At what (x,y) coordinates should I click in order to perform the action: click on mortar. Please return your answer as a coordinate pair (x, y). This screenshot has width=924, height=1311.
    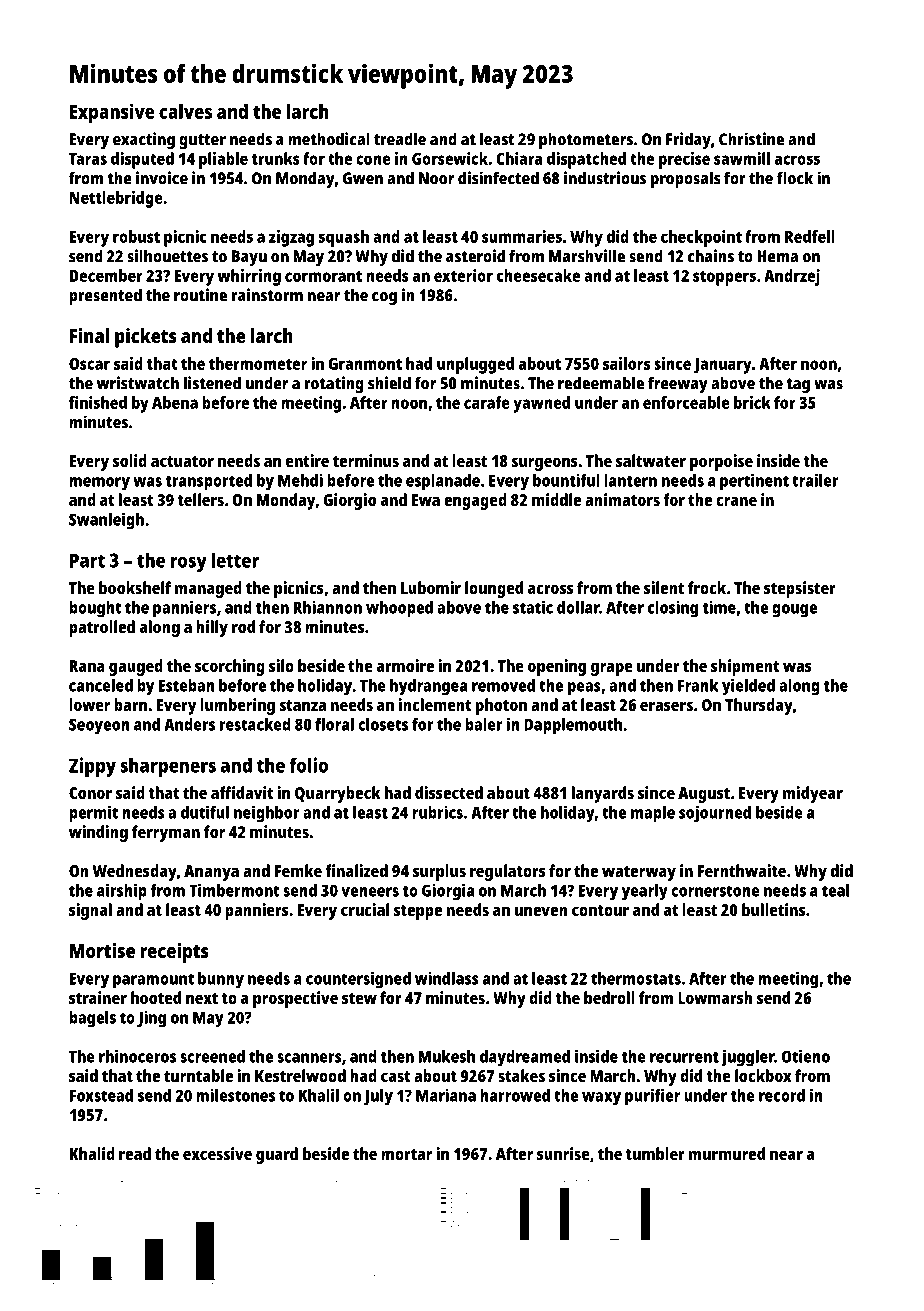
    Looking at the image, I should click on (406, 1154).
